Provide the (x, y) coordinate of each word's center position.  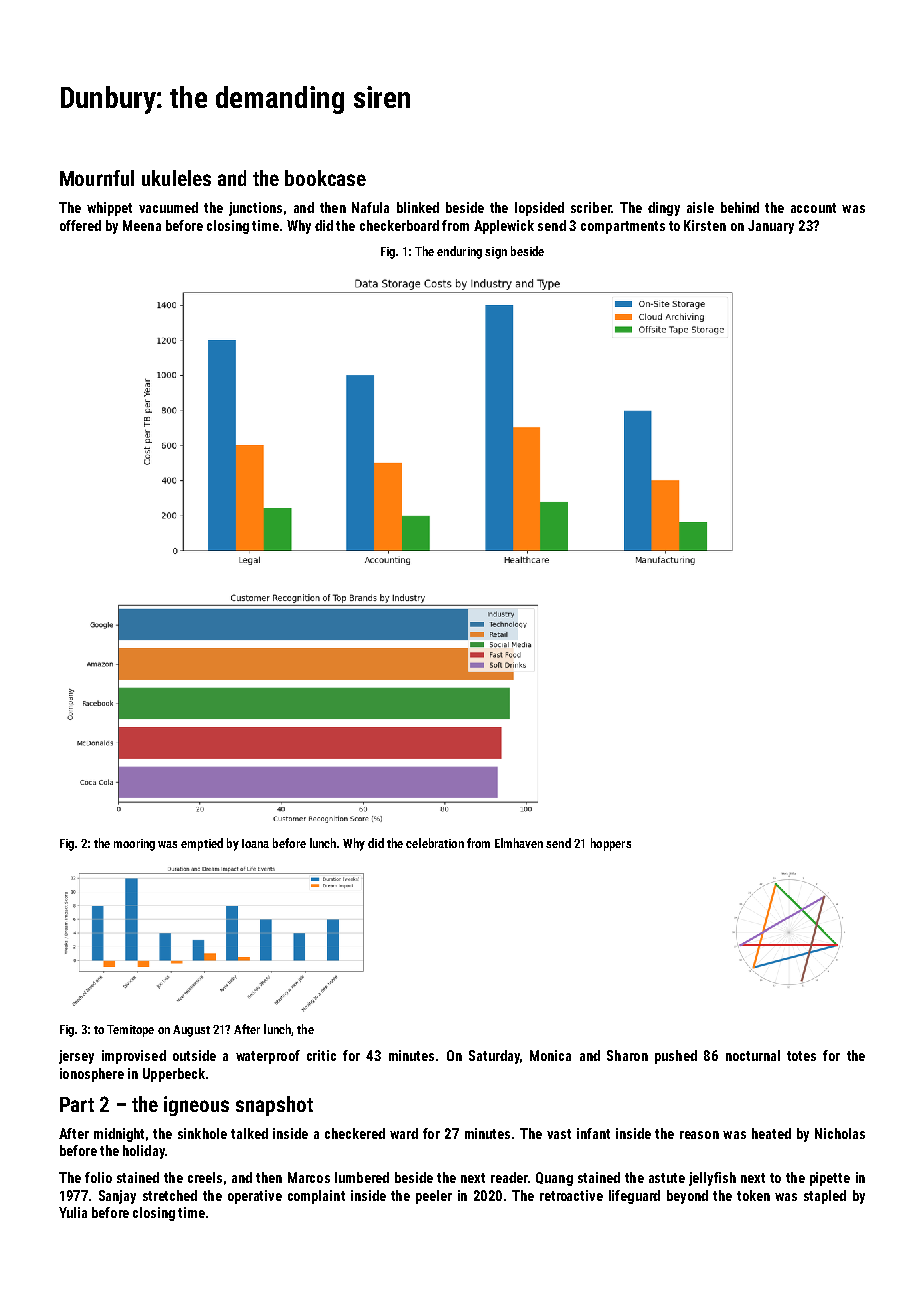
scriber (591, 207)
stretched (170, 1195)
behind (740, 207)
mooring (134, 845)
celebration (435, 843)
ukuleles (176, 178)
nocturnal (753, 1055)
